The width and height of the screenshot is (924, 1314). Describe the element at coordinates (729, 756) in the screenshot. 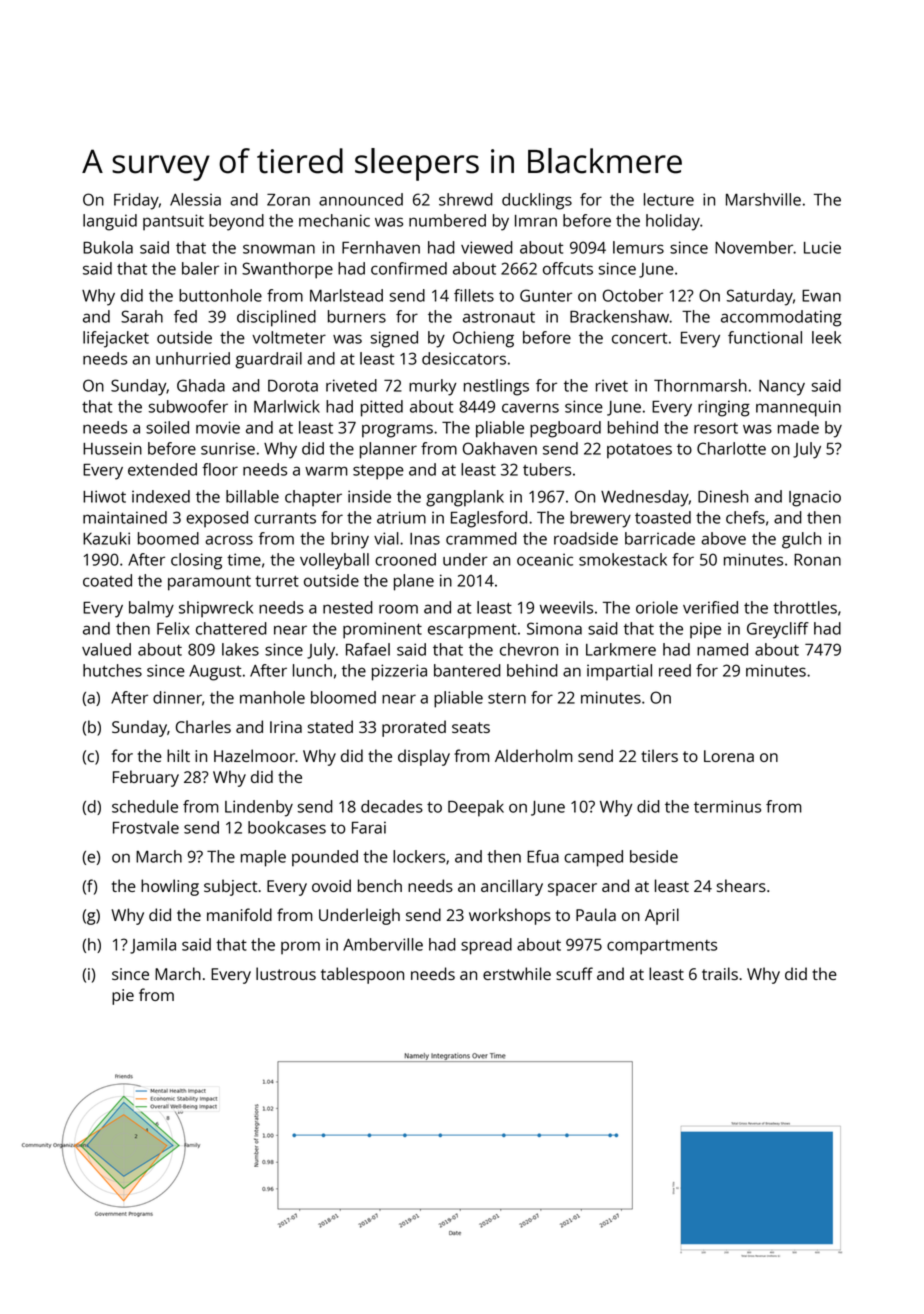

I see `Lorena` at that location.
